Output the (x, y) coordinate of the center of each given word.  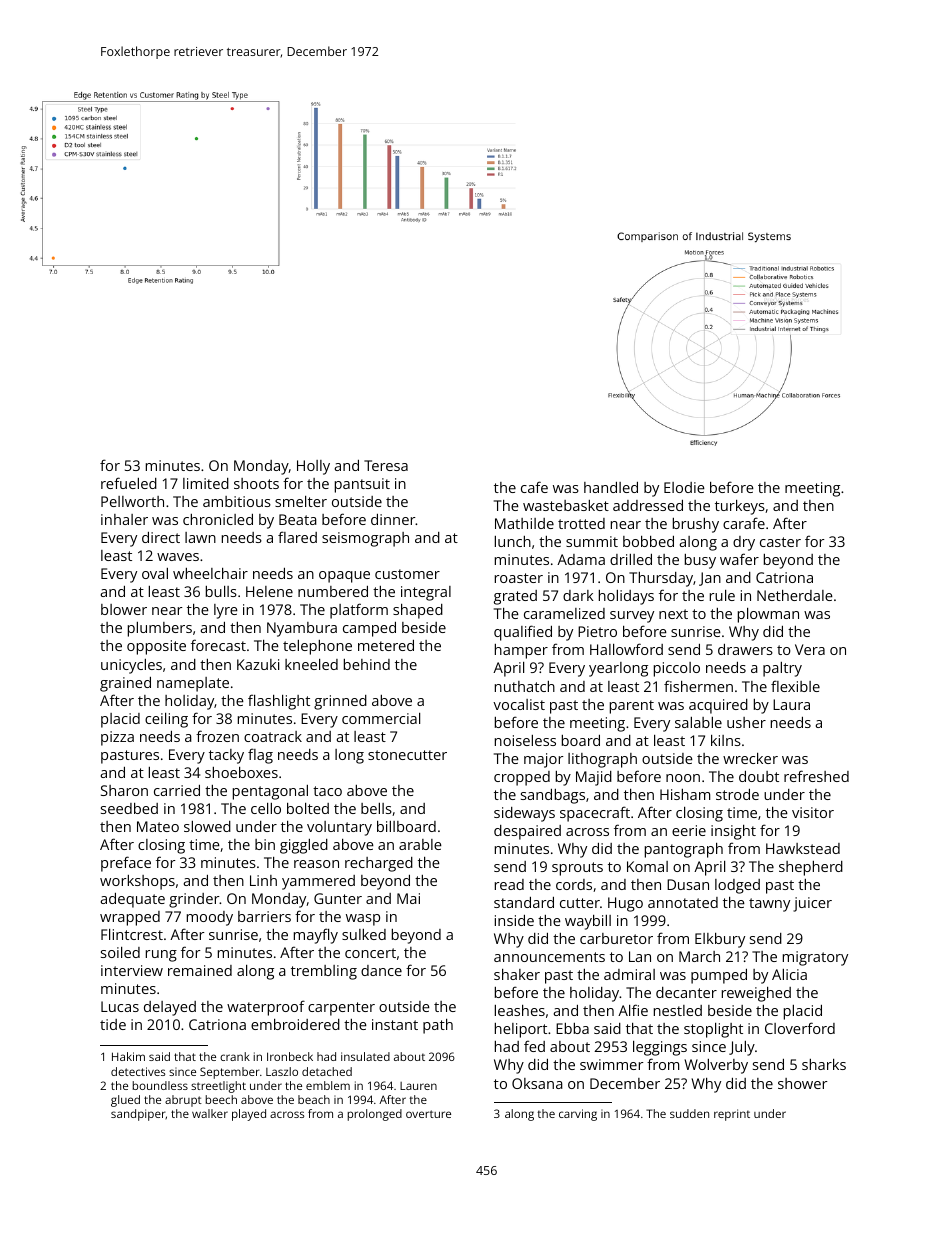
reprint (732, 1115)
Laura (791, 704)
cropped (522, 778)
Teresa (386, 465)
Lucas (120, 1006)
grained (125, 684)
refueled (129, 483)
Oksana (537, 1083)
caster (780, 542)
